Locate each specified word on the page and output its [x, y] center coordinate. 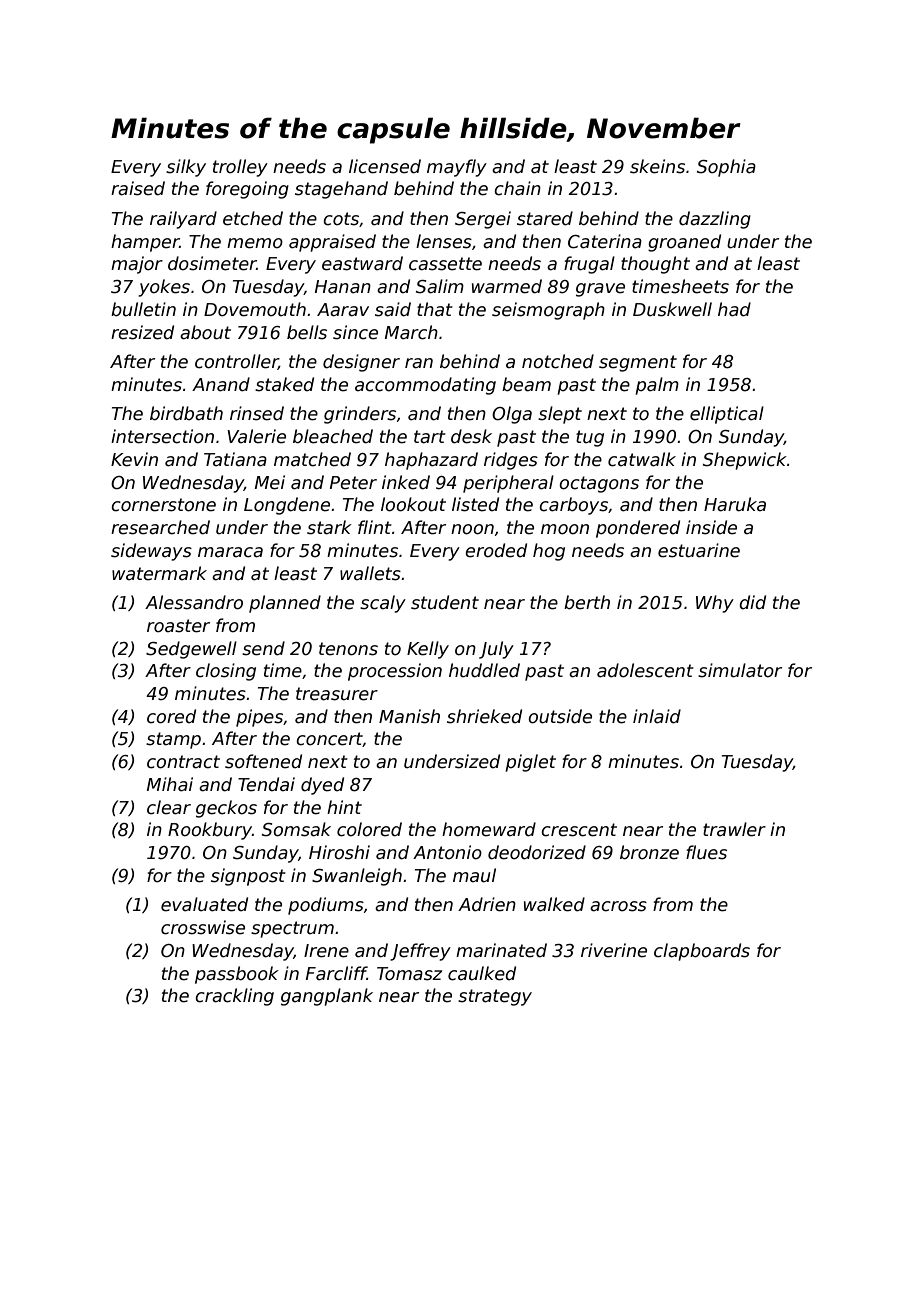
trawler [734, 829]
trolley [240, 168]
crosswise [203, 927]
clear [169, 807]
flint [375, 527]
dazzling [715, 220]
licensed [385, 166]
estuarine [699, 550]
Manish [409, 716]
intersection [162, 436]
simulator [740, 670]
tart [430, 437]
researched [160, 527]
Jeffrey [420, 952]
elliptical [727, 415]
